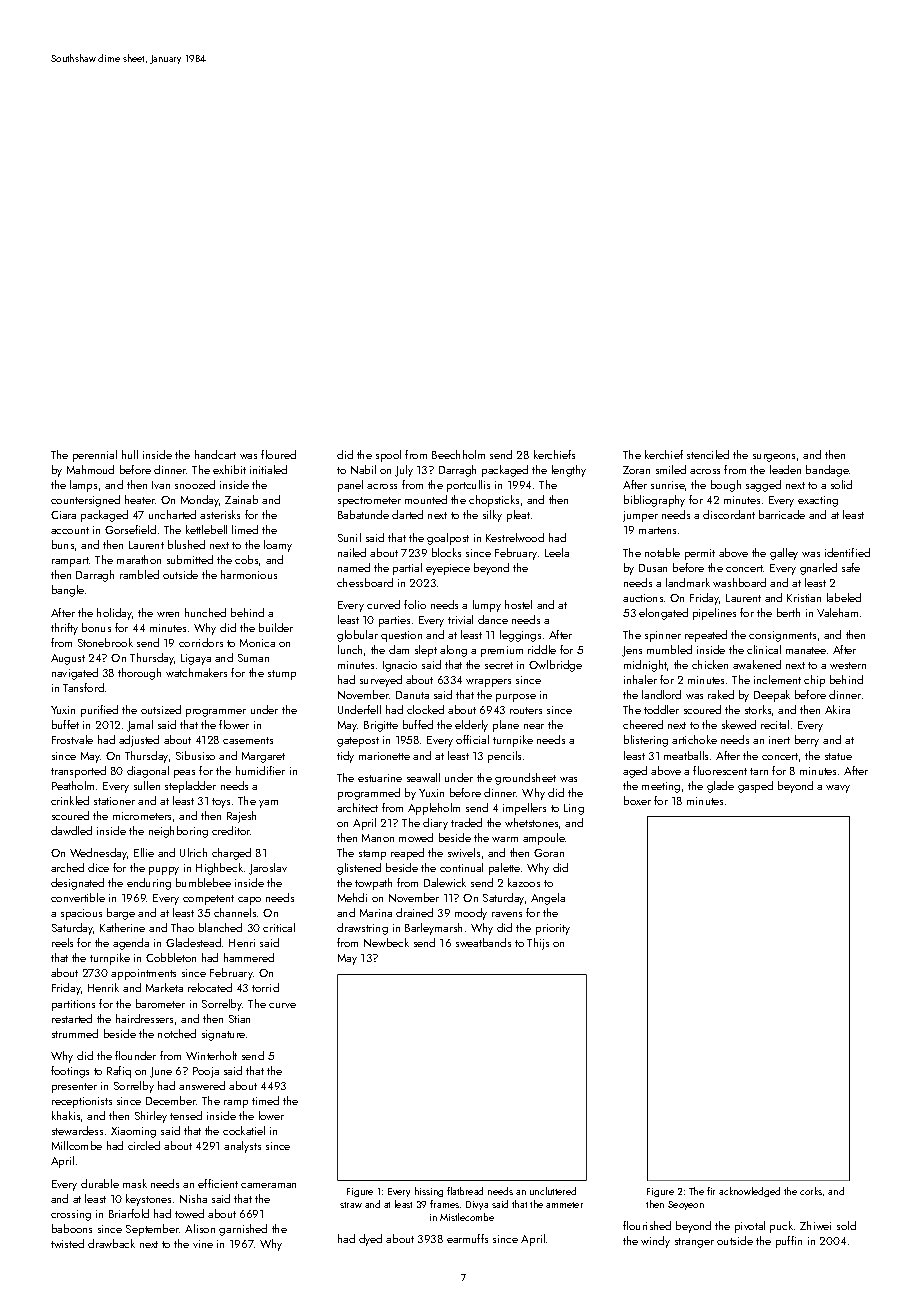  What do you see at coordinates (714, 614) in the image?
I see `pipelines` at bounding box center [714, 614].
